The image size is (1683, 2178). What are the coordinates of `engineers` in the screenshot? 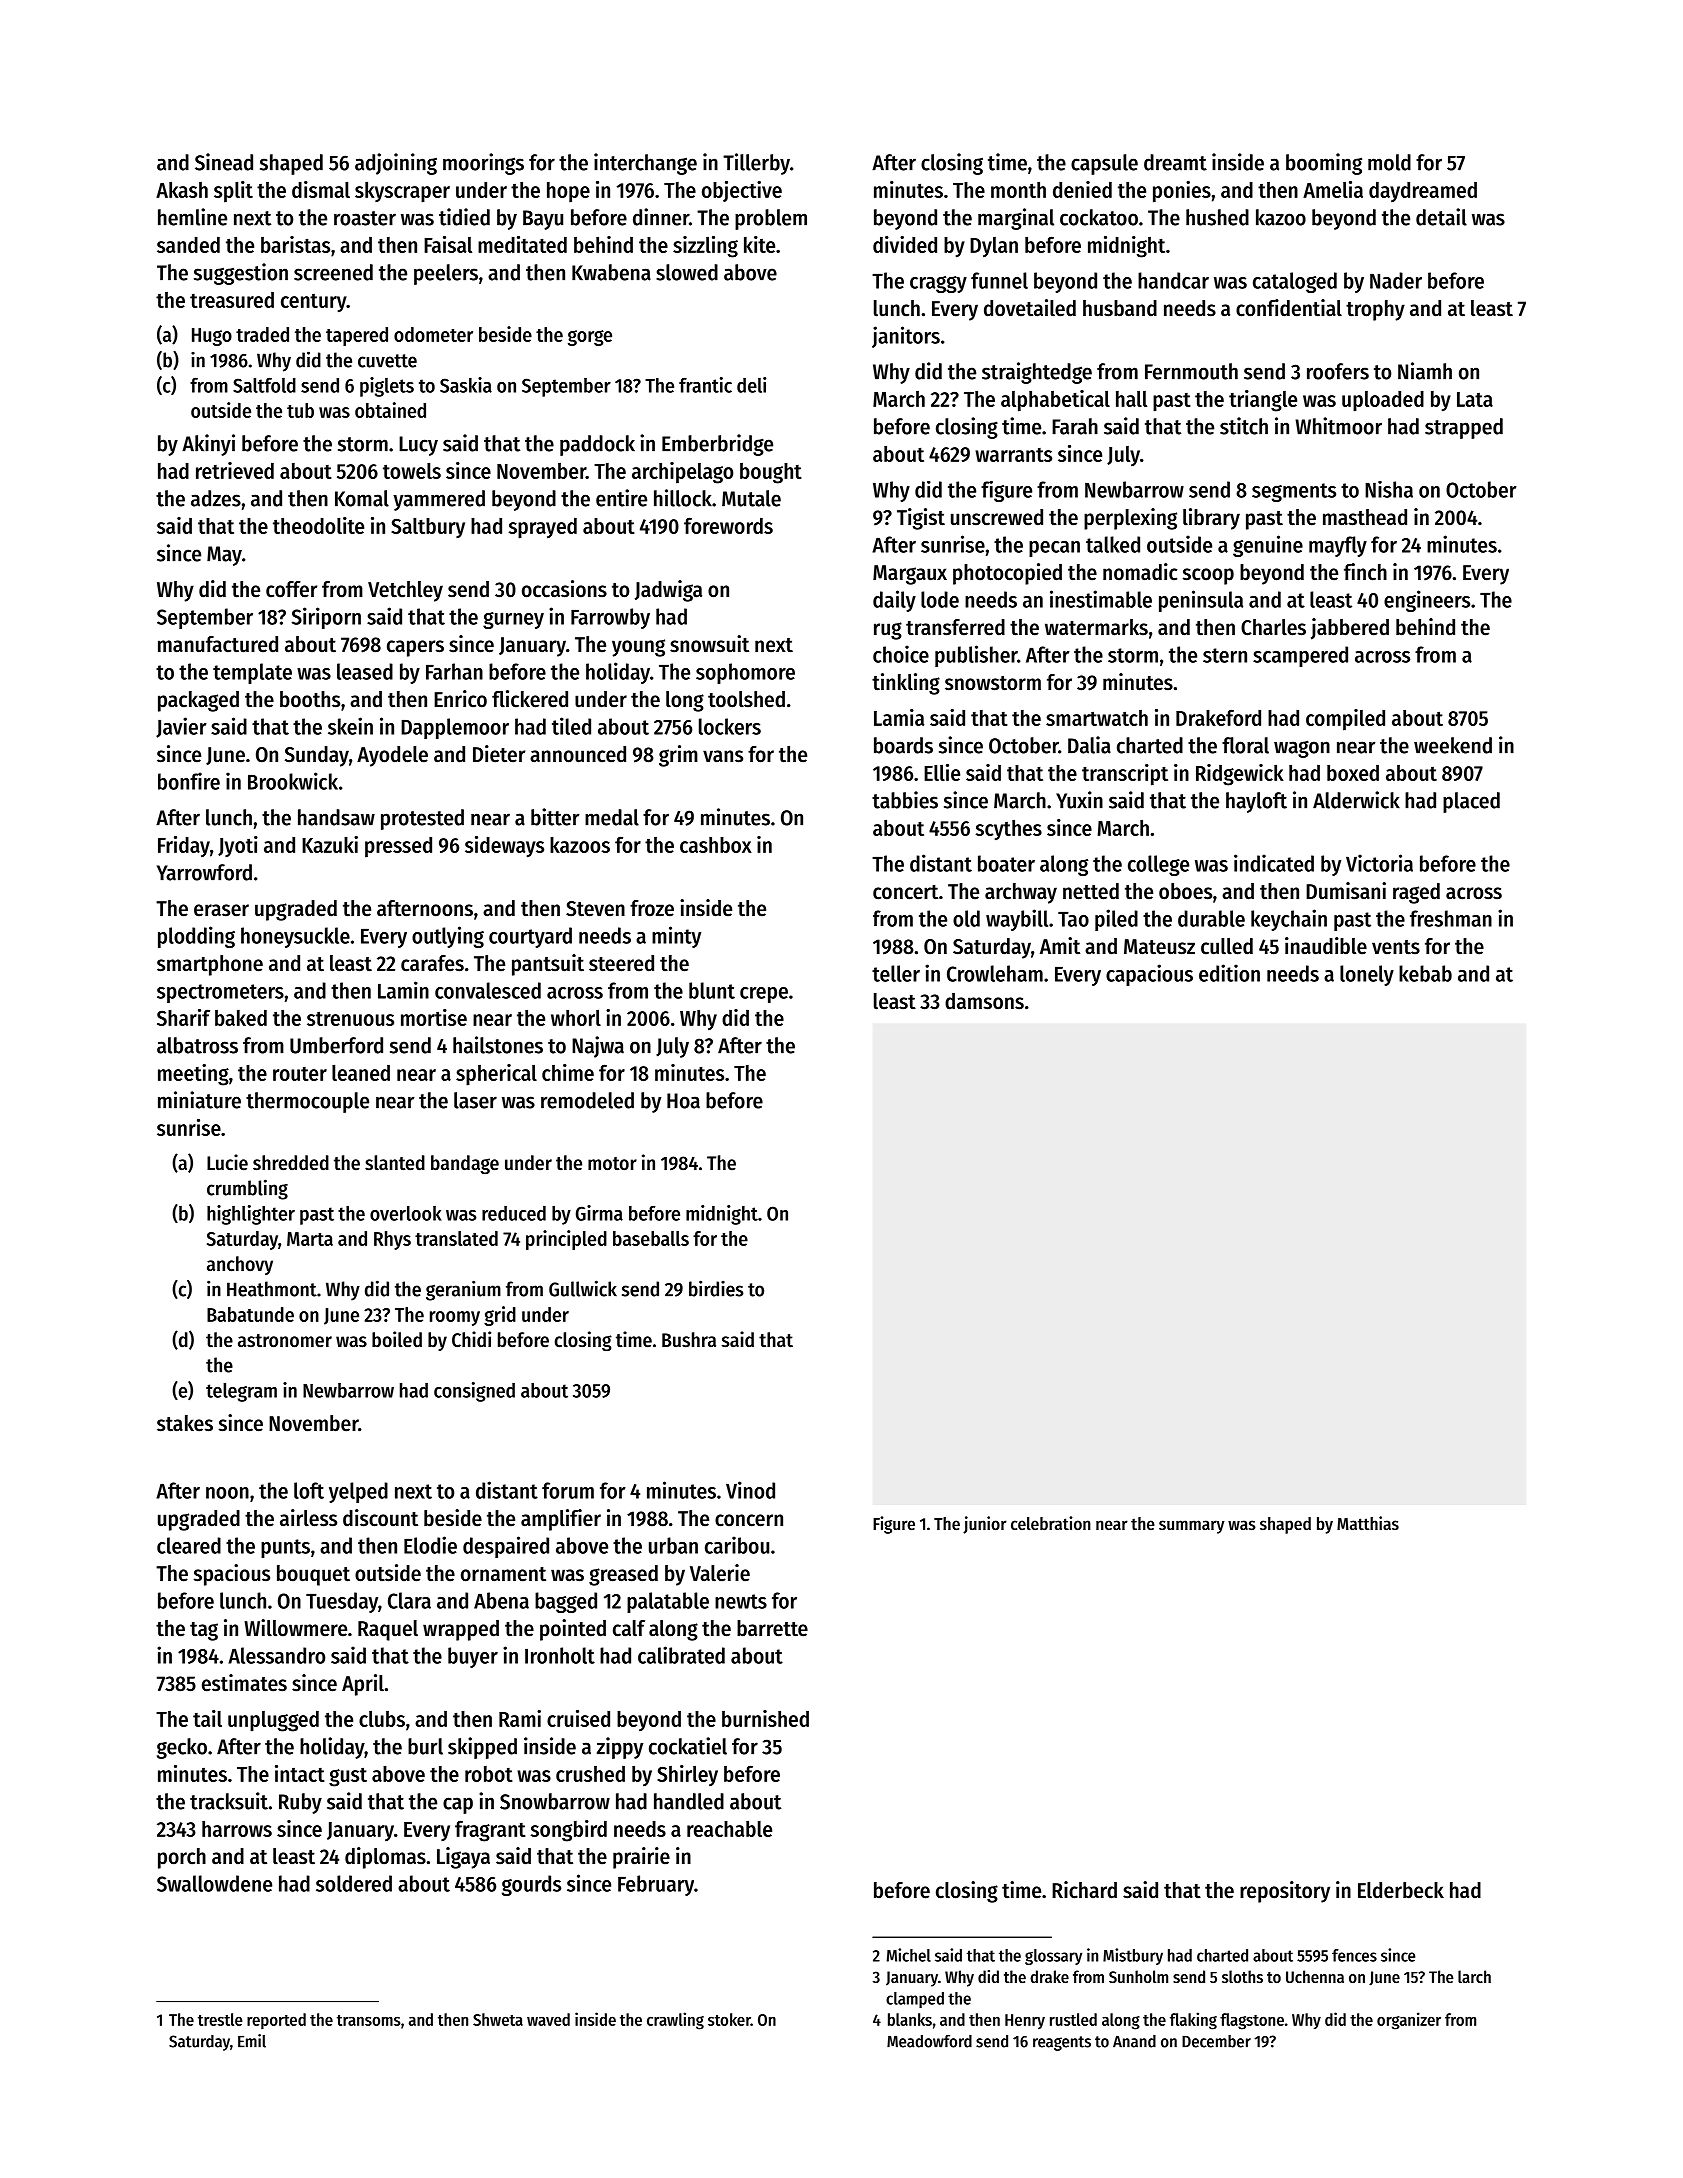 It's located at (1427, 601).
